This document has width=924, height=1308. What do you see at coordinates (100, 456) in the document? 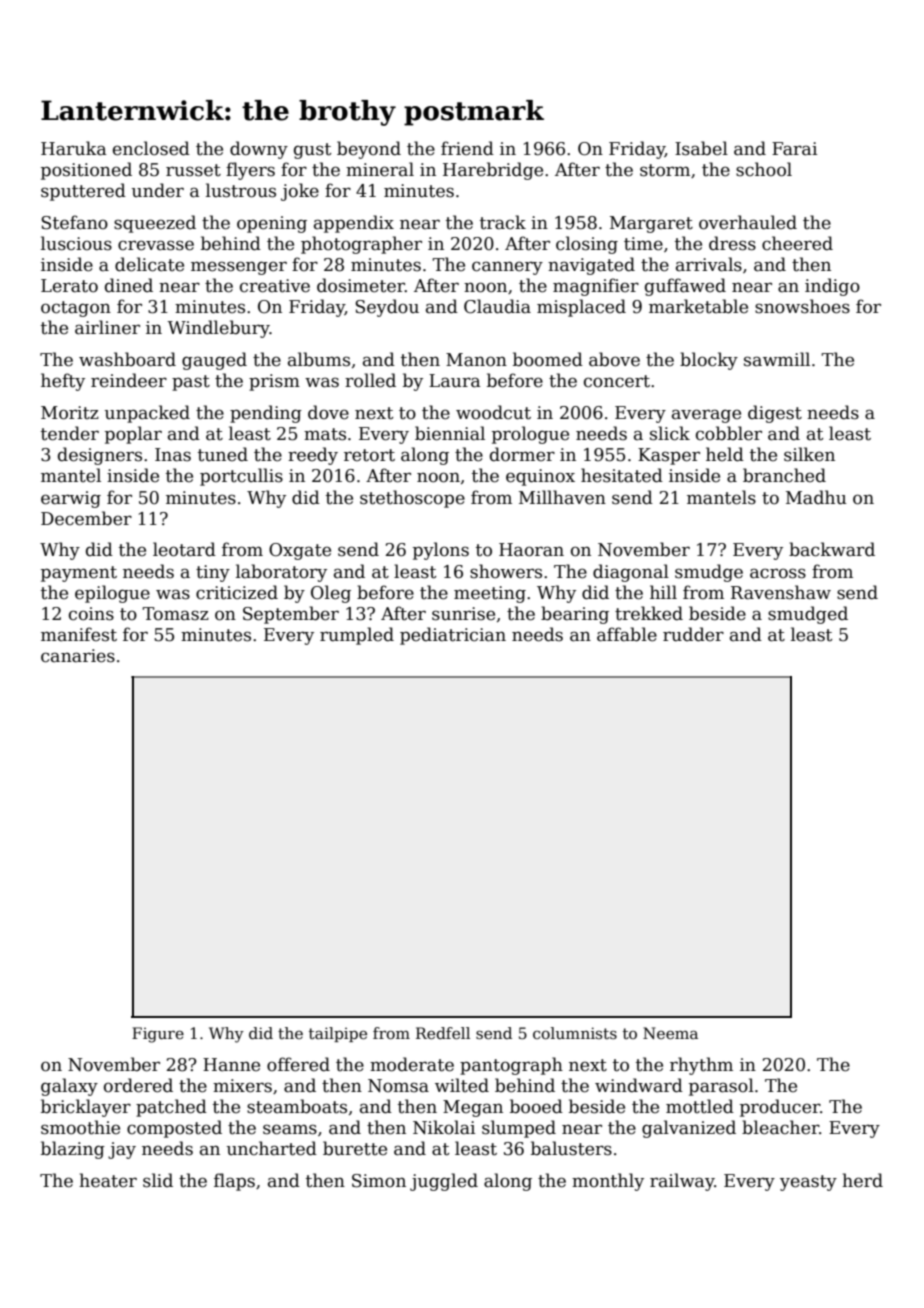
I see `designers` at bounding box center [100, 456].
